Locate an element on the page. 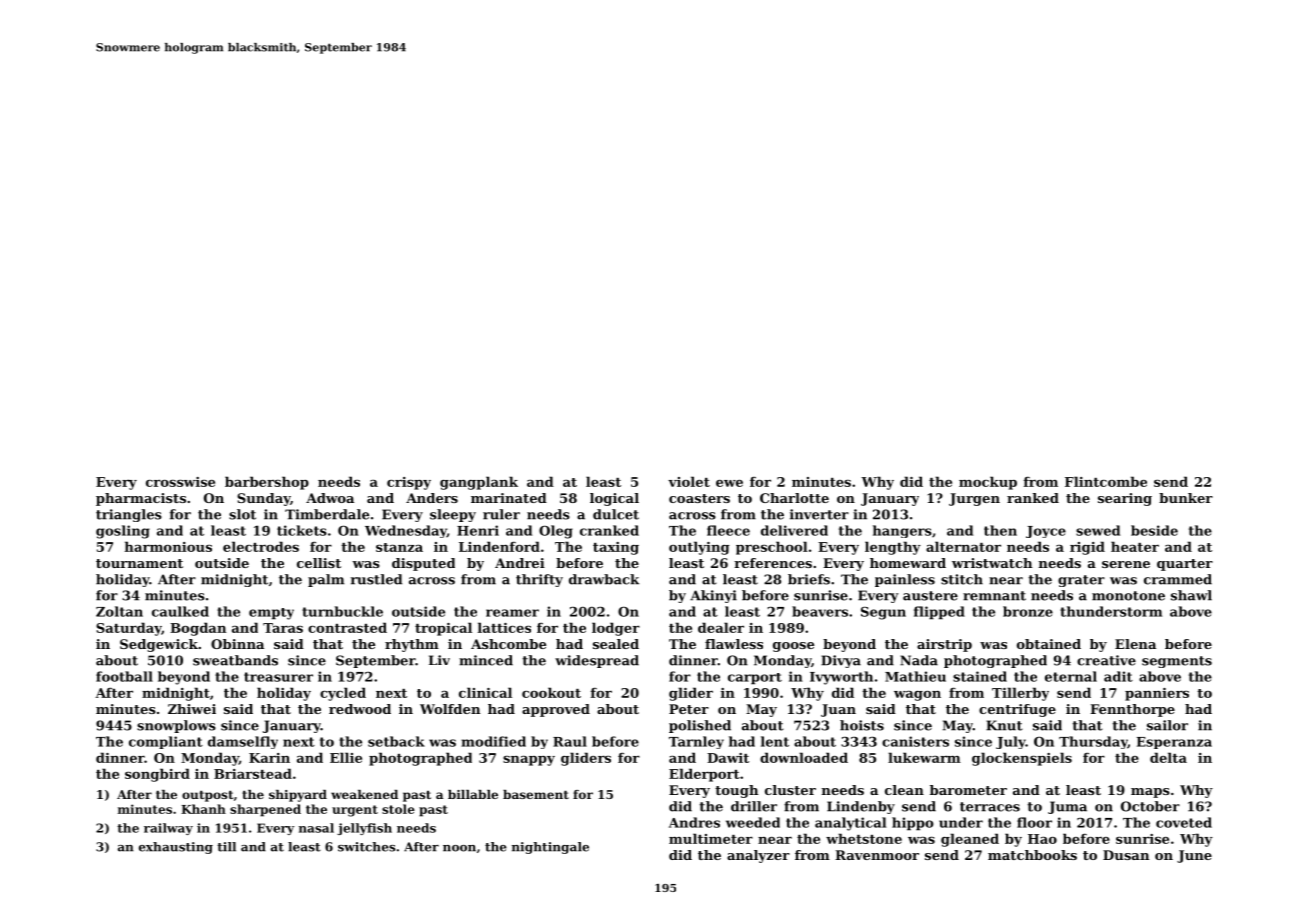  clinical is located at coordinates (485, 692).
